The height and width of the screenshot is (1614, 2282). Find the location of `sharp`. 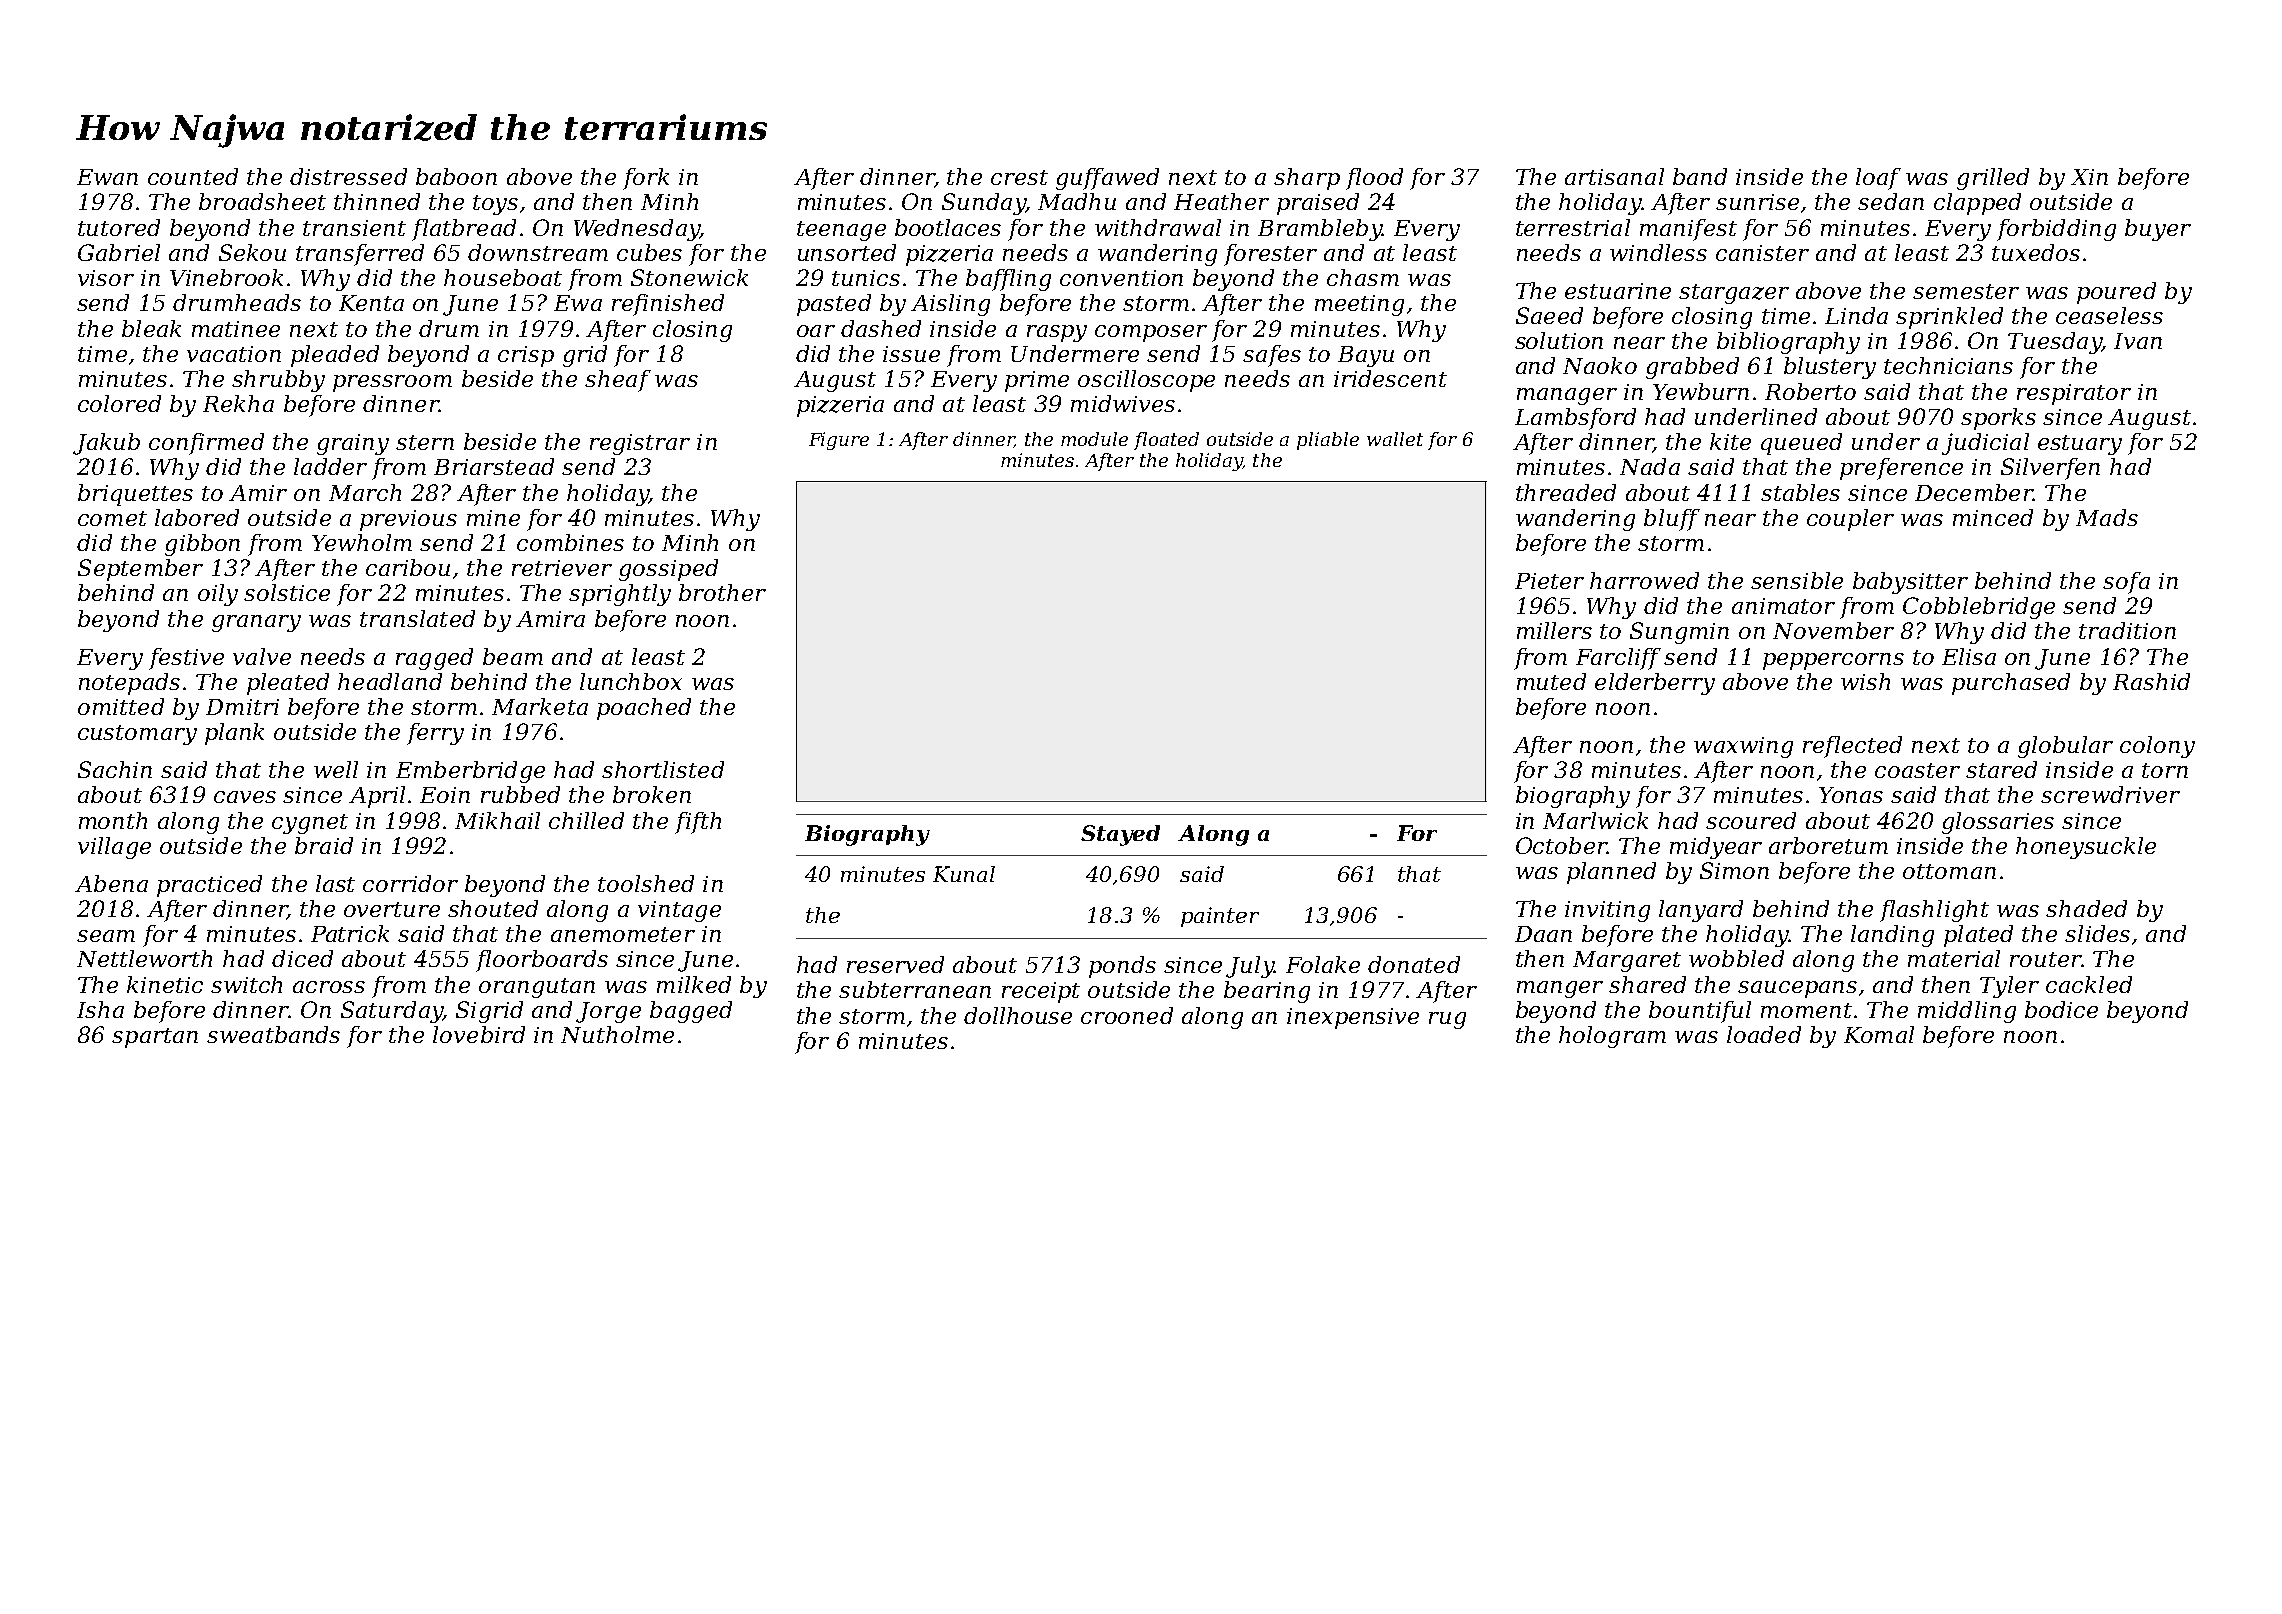

sharp is located at coordinates (1307, 179).
